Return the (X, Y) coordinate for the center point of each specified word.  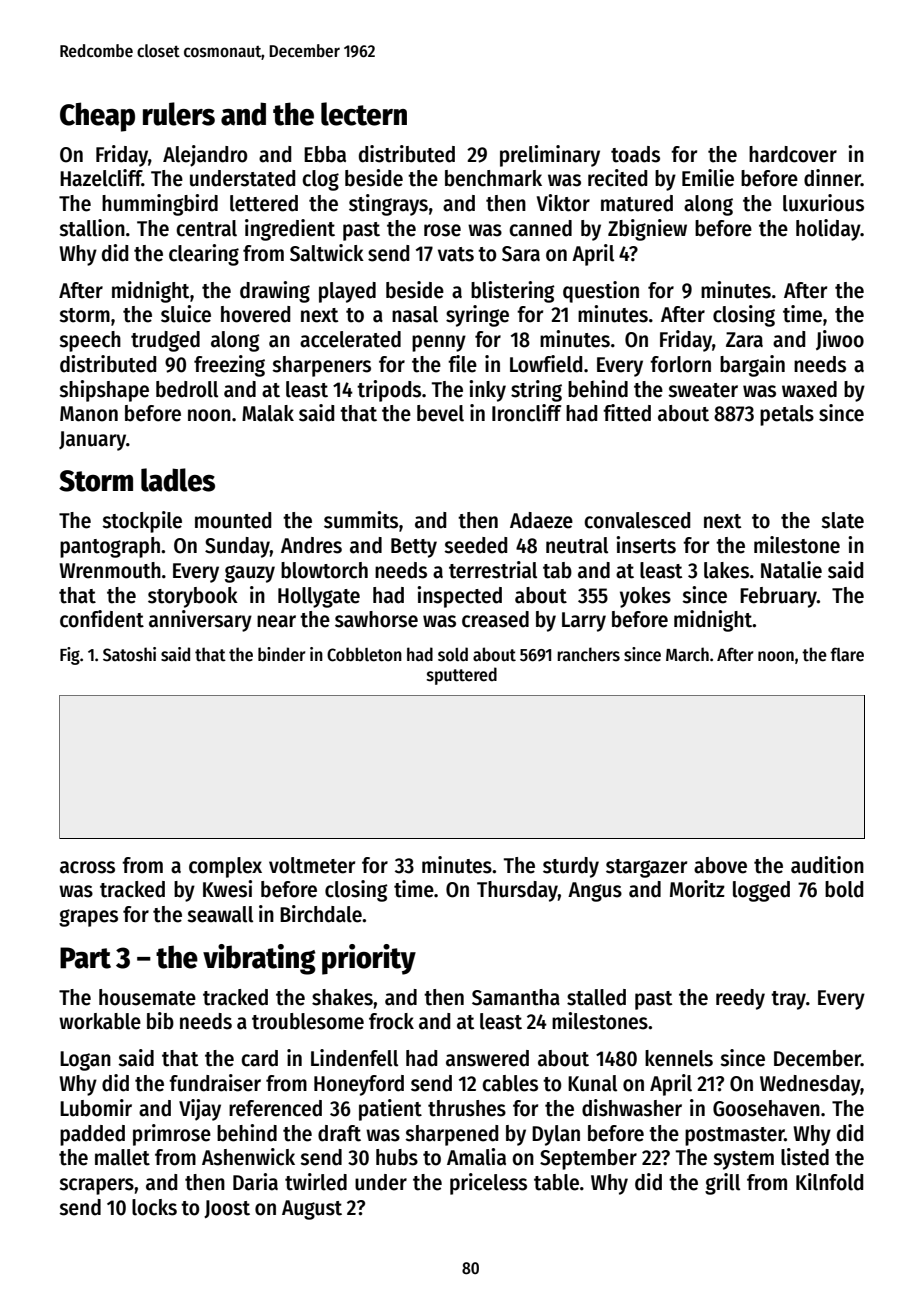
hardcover (793, 154)
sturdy (571, 867)
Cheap (97, 117)
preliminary (550, 156)
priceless (488, 1184)
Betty (414, 548)
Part (85, 958)
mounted (233, 520)
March (687, 654)
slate (842, 520)
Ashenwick (248, 1157)
